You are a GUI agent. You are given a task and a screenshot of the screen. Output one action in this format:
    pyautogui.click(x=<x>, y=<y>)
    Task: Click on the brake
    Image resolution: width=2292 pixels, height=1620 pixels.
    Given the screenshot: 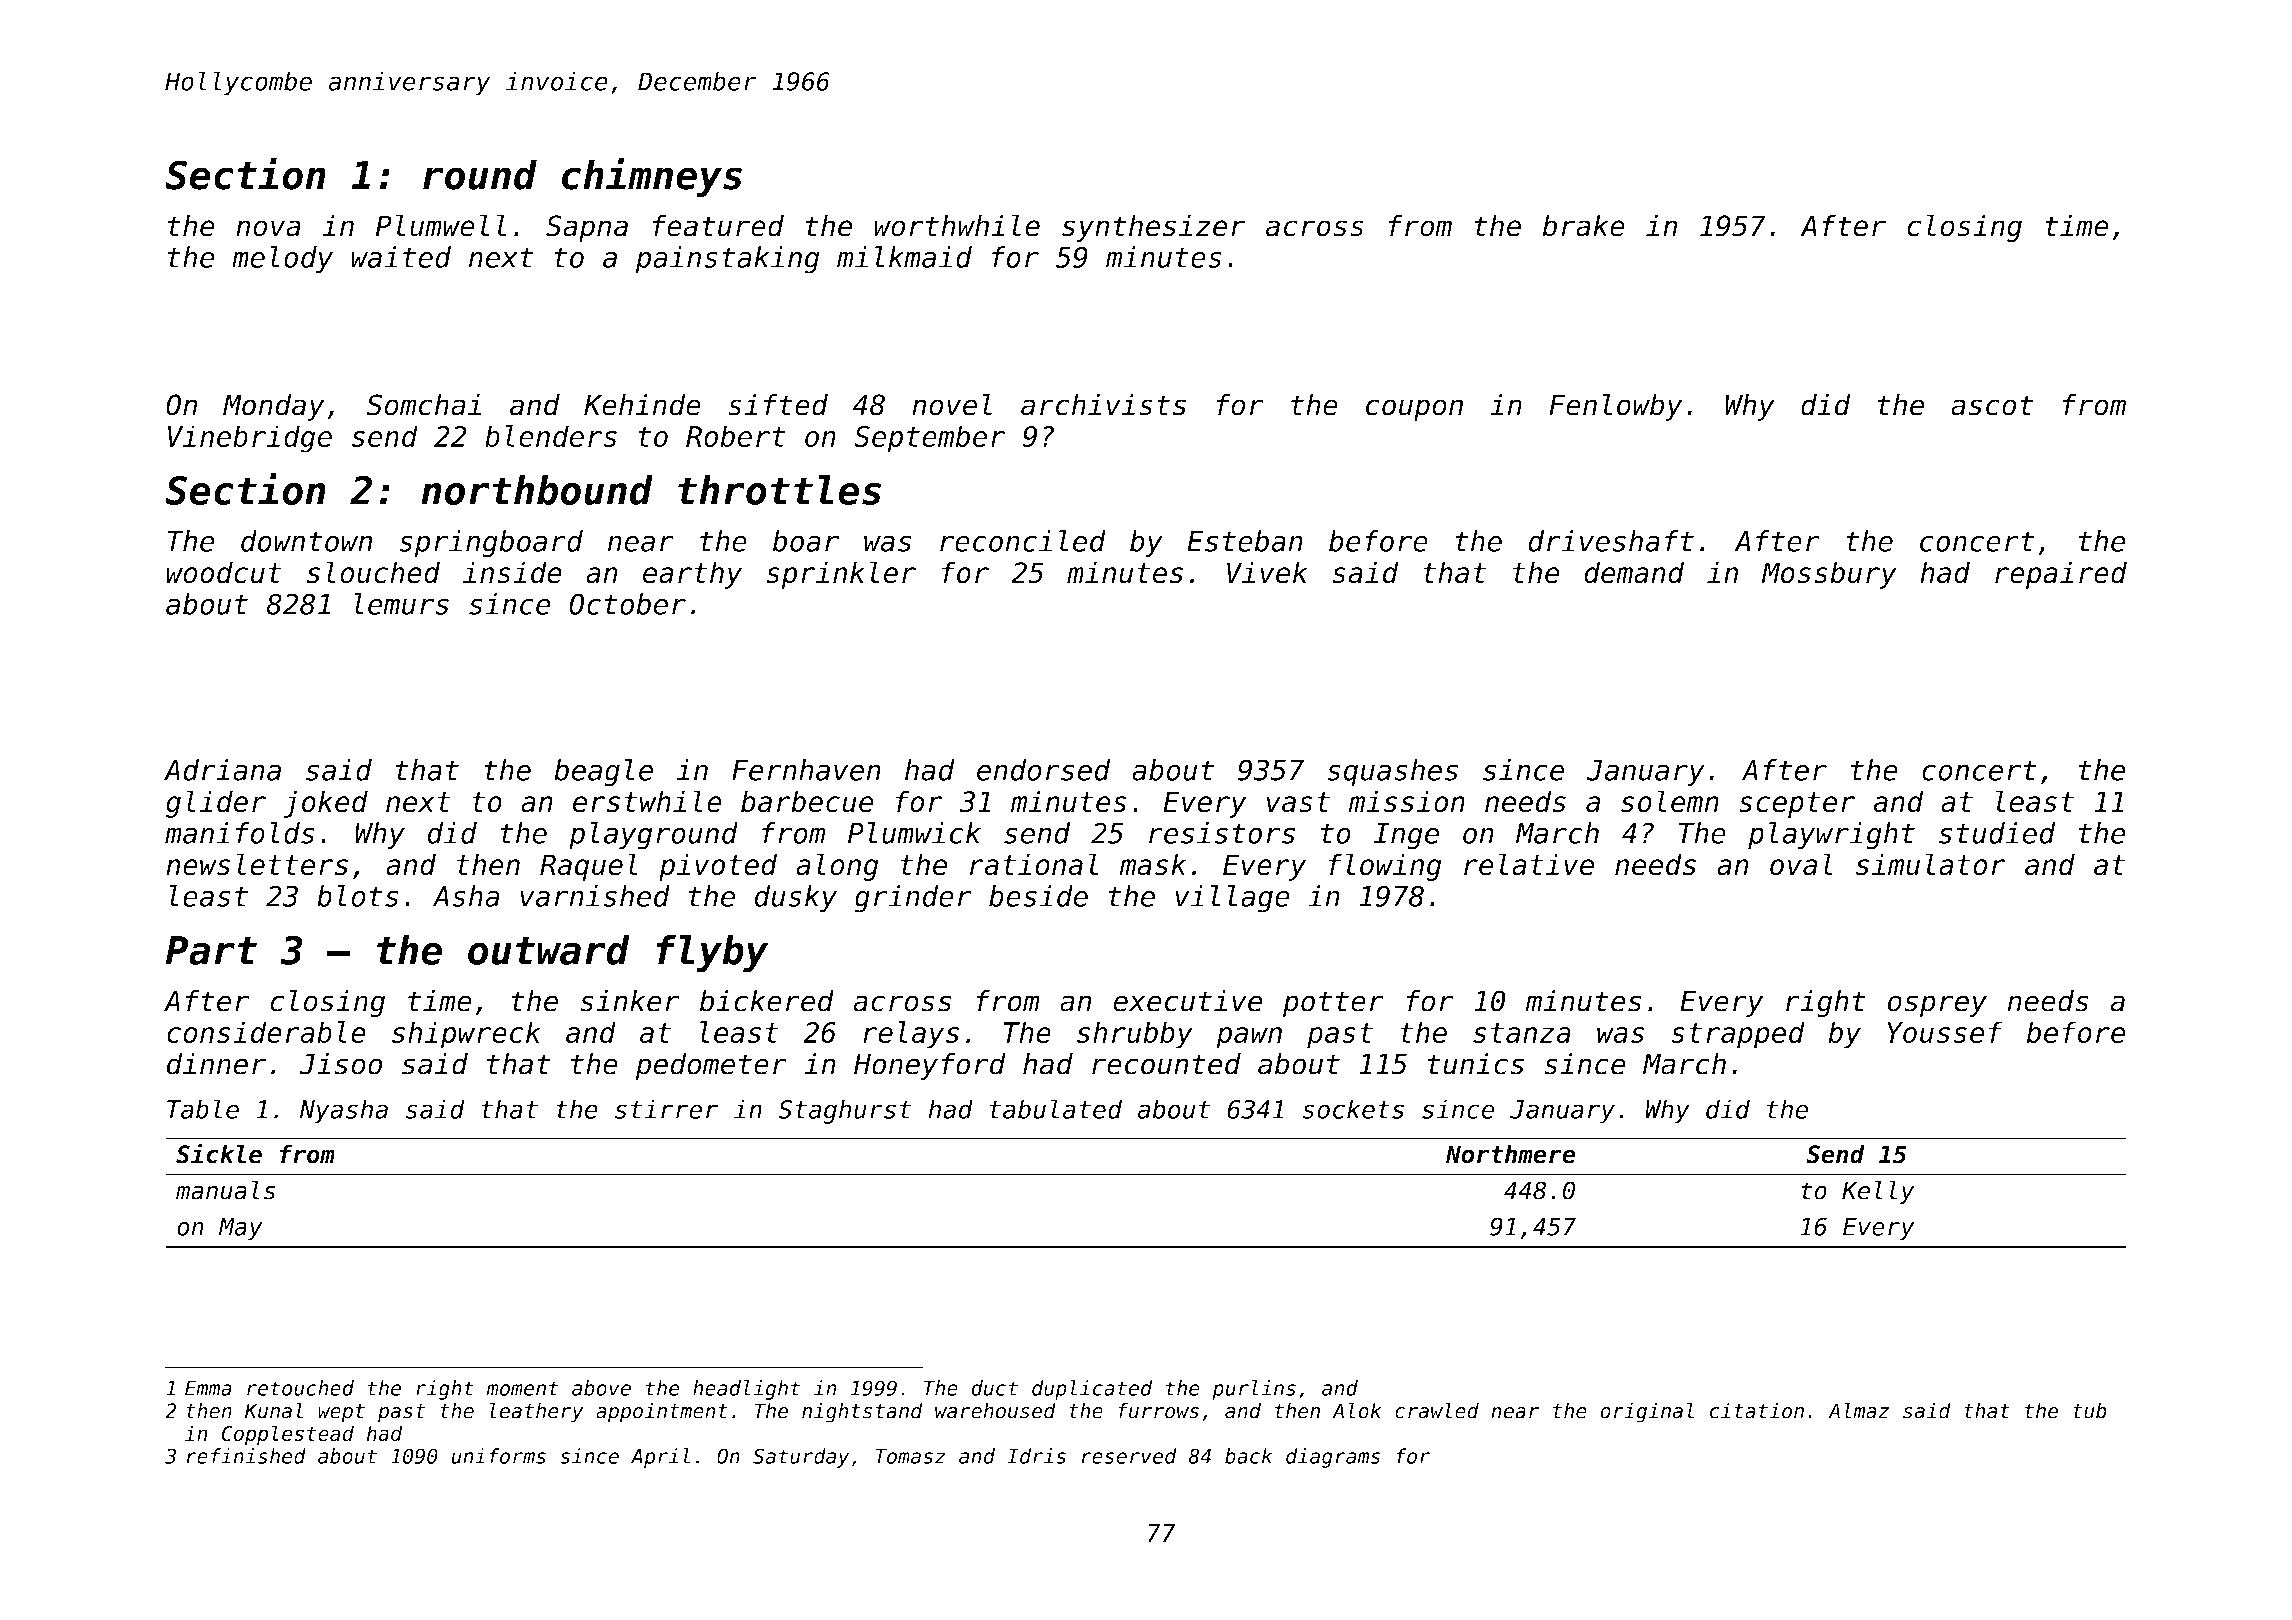 What is the action you would take?
    pyautogui.click(x=1584, y=225)
